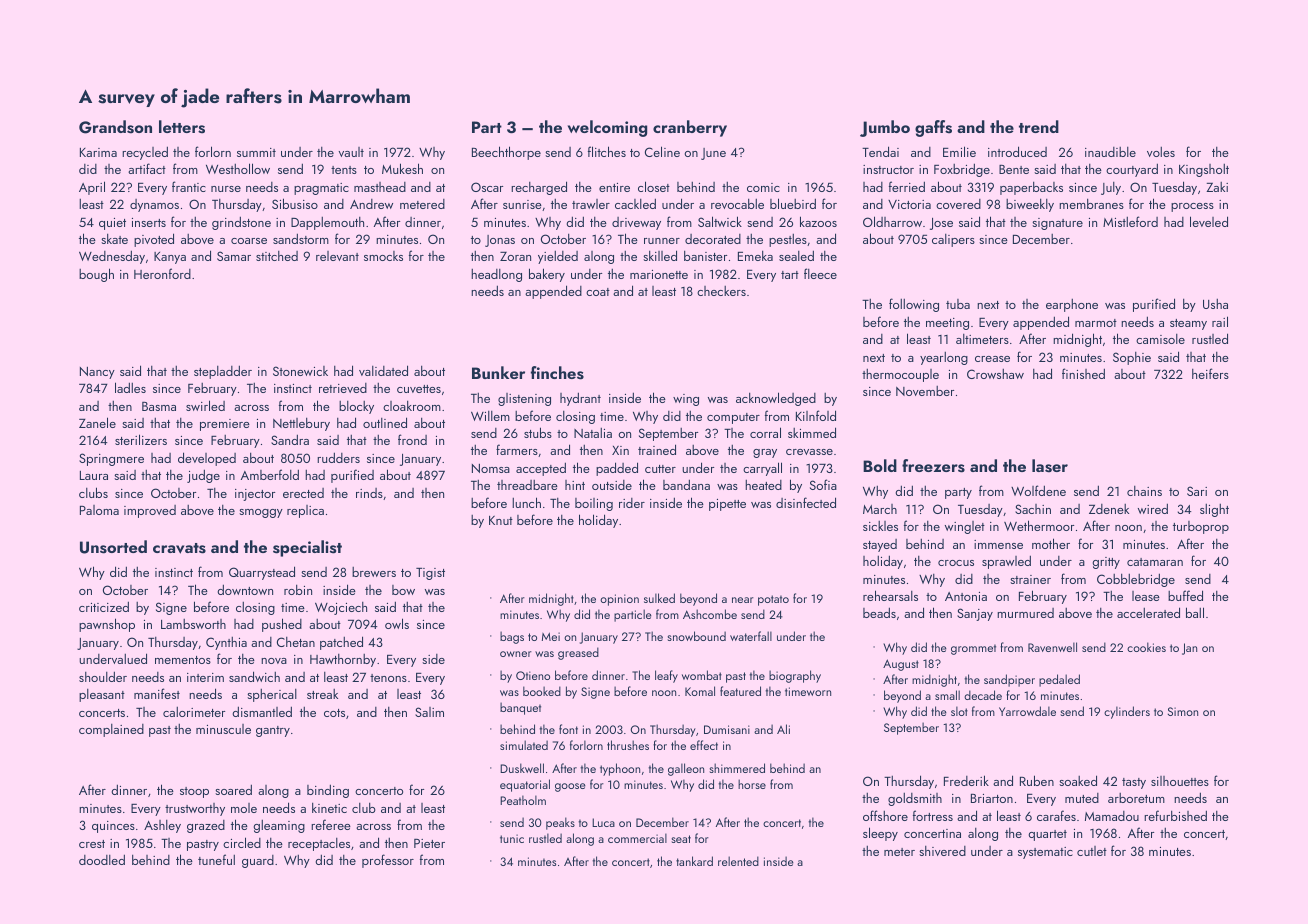 This document has height=924, width=1308. I want to click on catamaran, so click(1155, 562).
